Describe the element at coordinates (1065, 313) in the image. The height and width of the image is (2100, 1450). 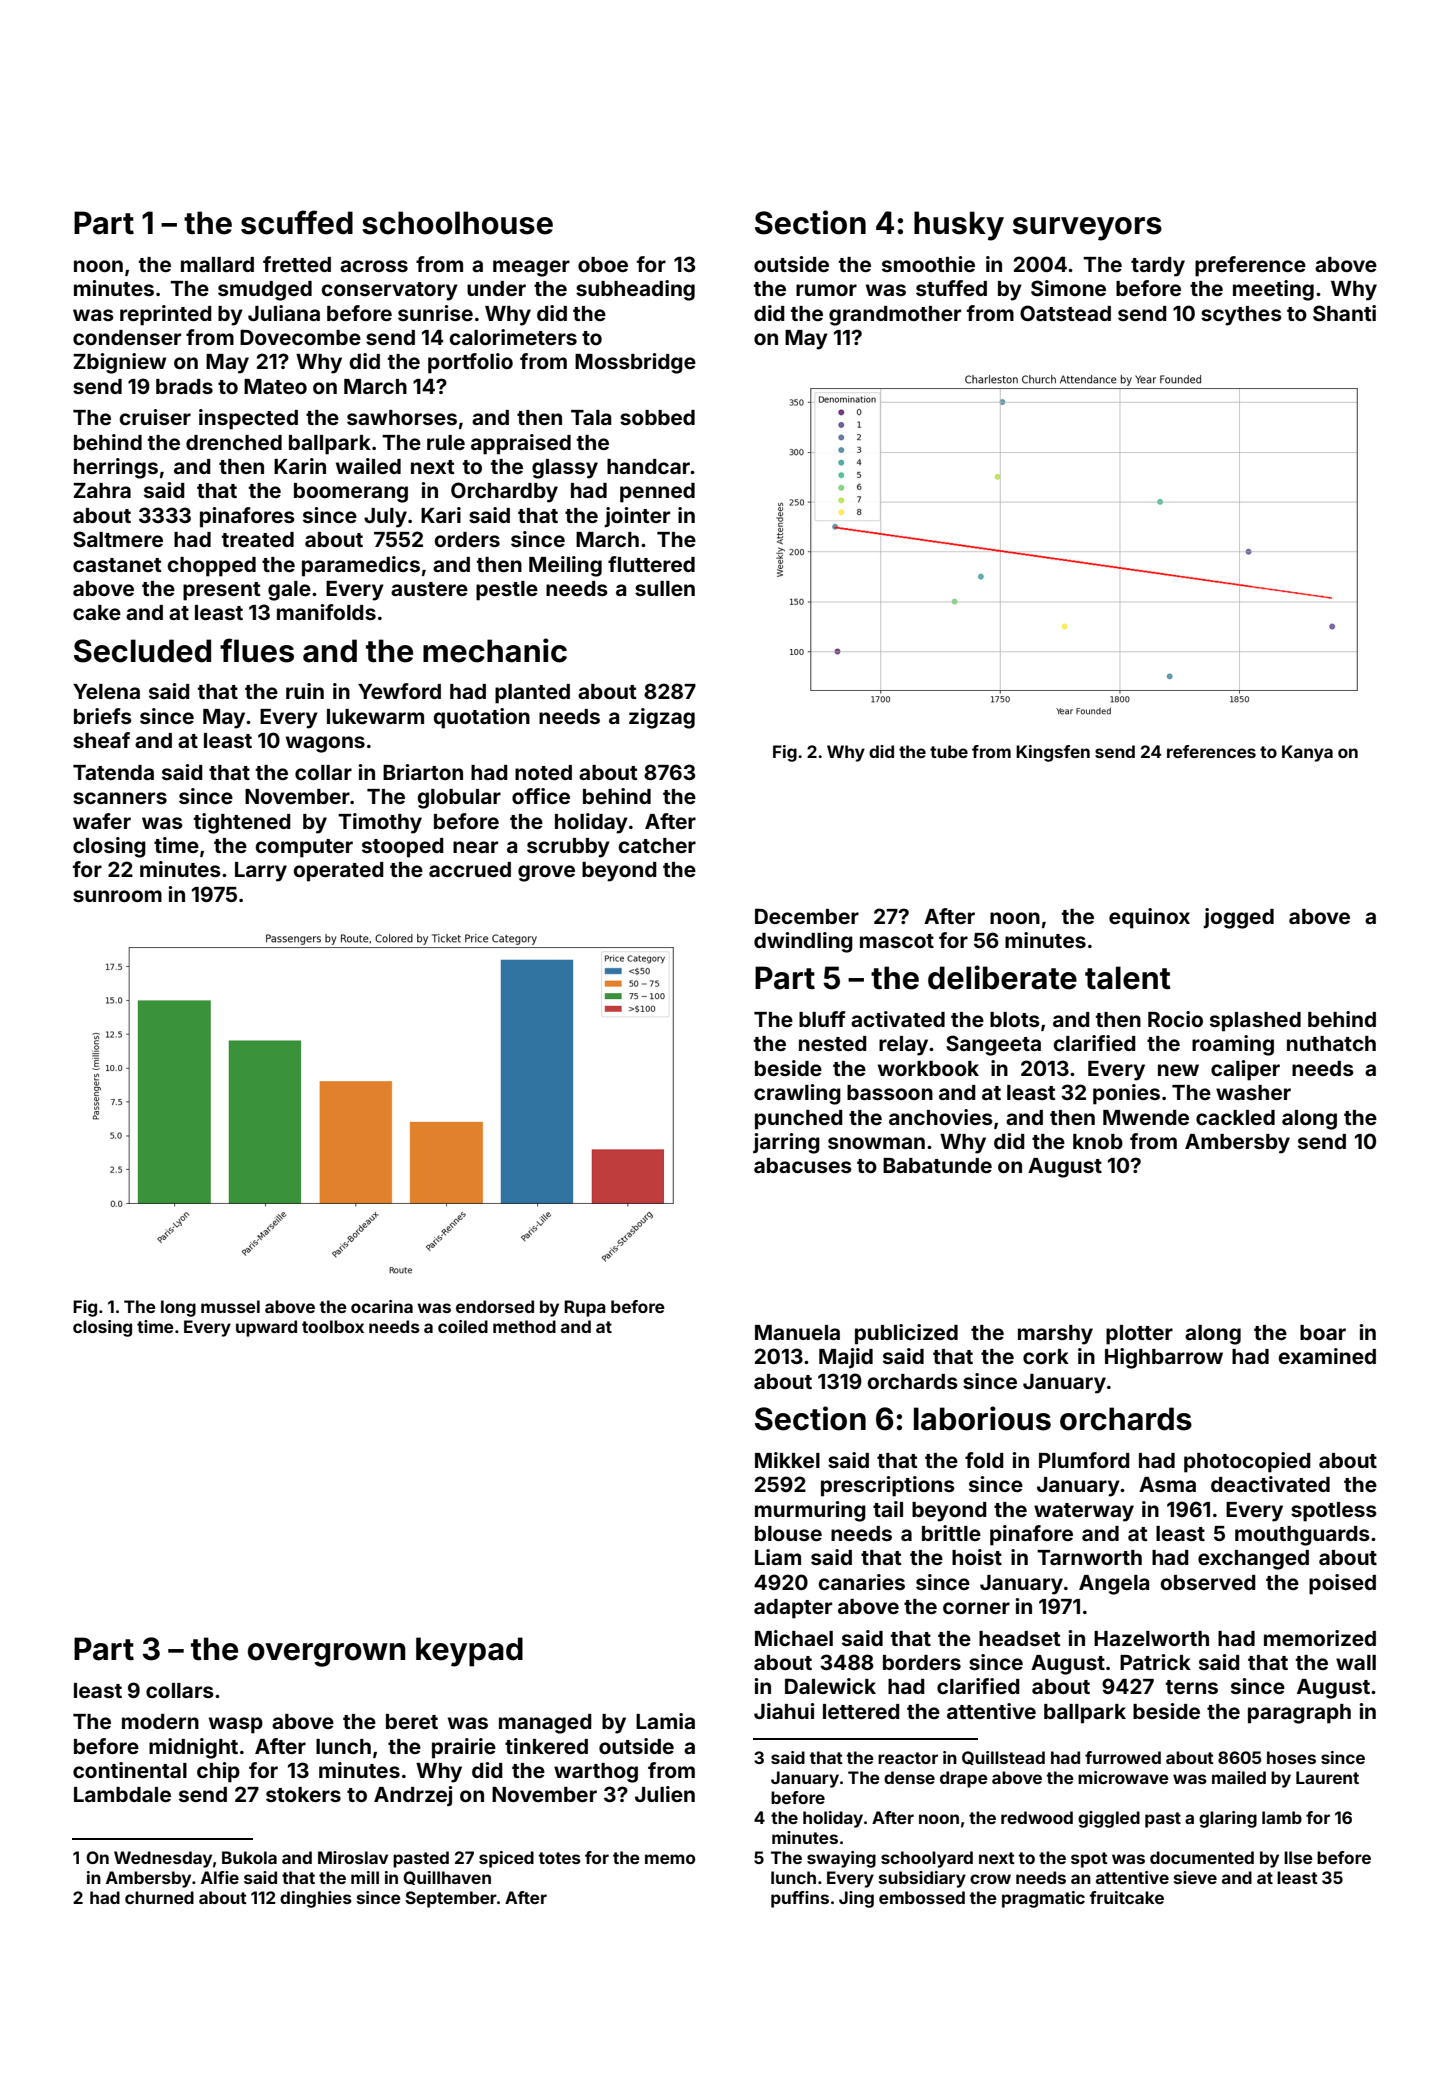
I see `Oatstead` at that location.
